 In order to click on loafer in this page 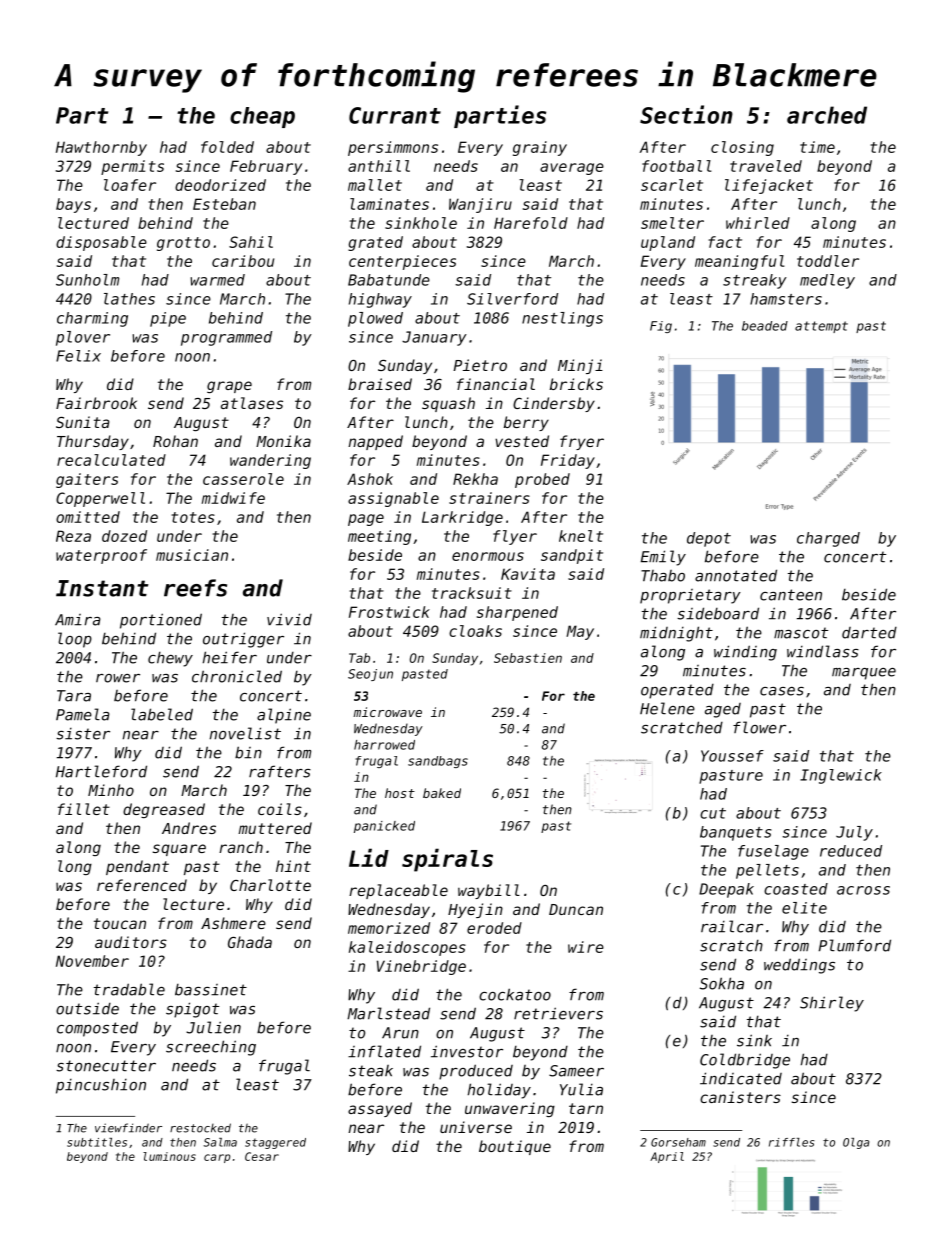, I will do `click(130, 185)`.
